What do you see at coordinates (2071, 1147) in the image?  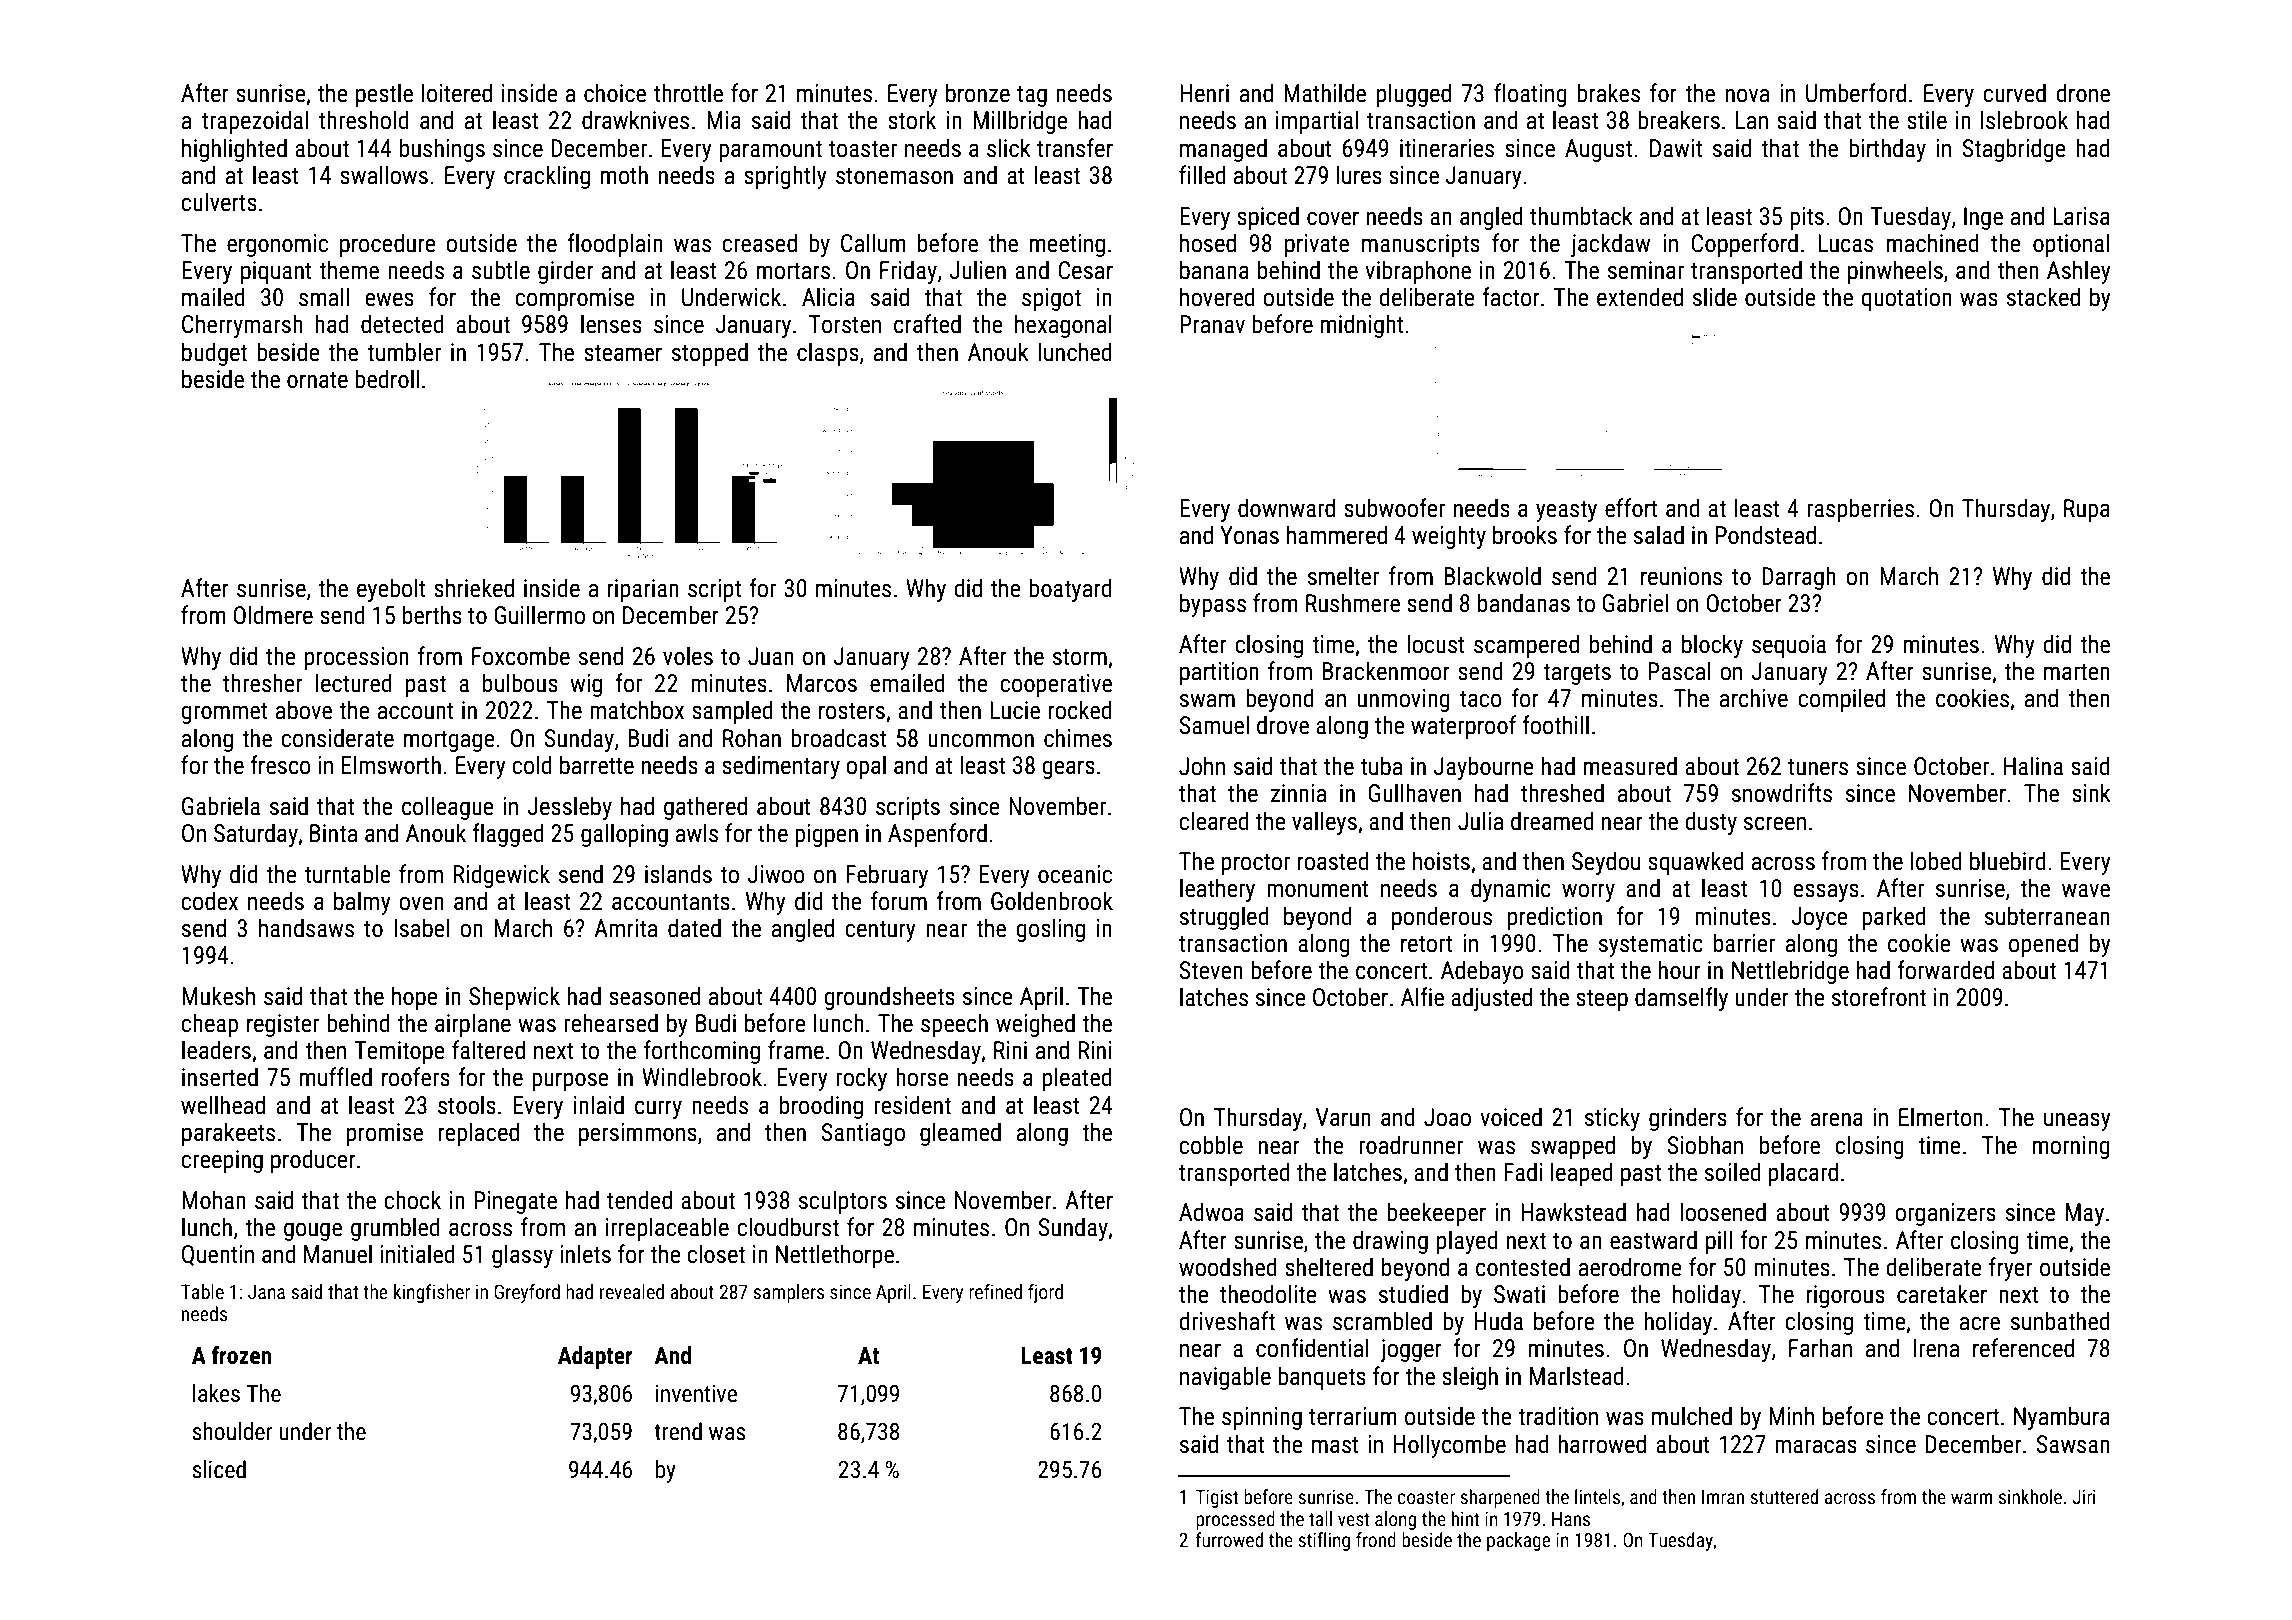 I see `morning` at bounding box center [2071, 1147].
